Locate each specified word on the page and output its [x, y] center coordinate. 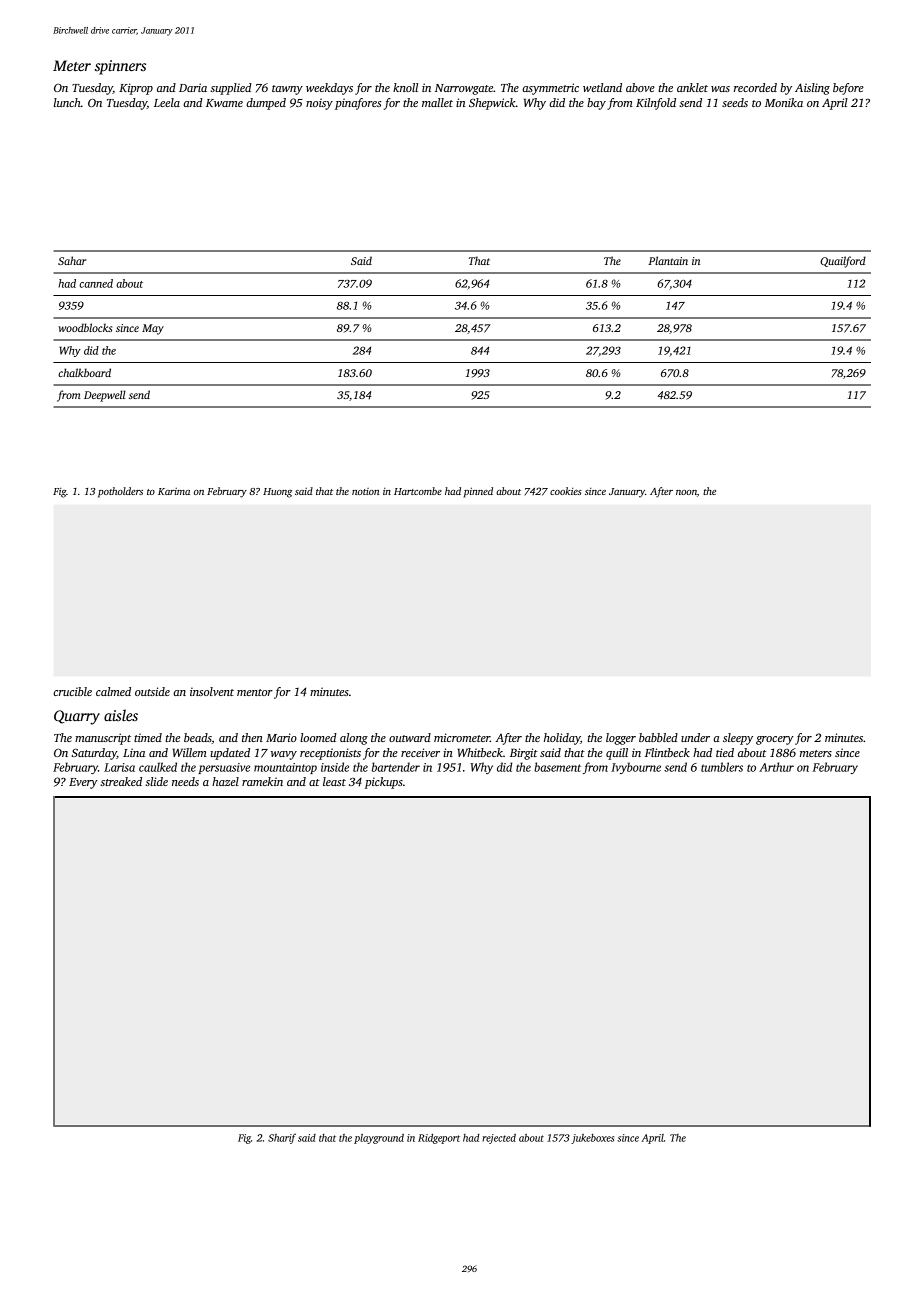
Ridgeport [439, 1139]
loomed [318, 737]
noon [686, 492]
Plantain [668, 260]
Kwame [224, 103]
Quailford [843, 262]
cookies [566, 491]
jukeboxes [592, 1139]
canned [96, 283]
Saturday [94, 754]
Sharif [282, 1138]
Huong [277, 493]
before [848, 89]
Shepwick [492, 104]
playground [379, 1139]
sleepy [738, 739]
